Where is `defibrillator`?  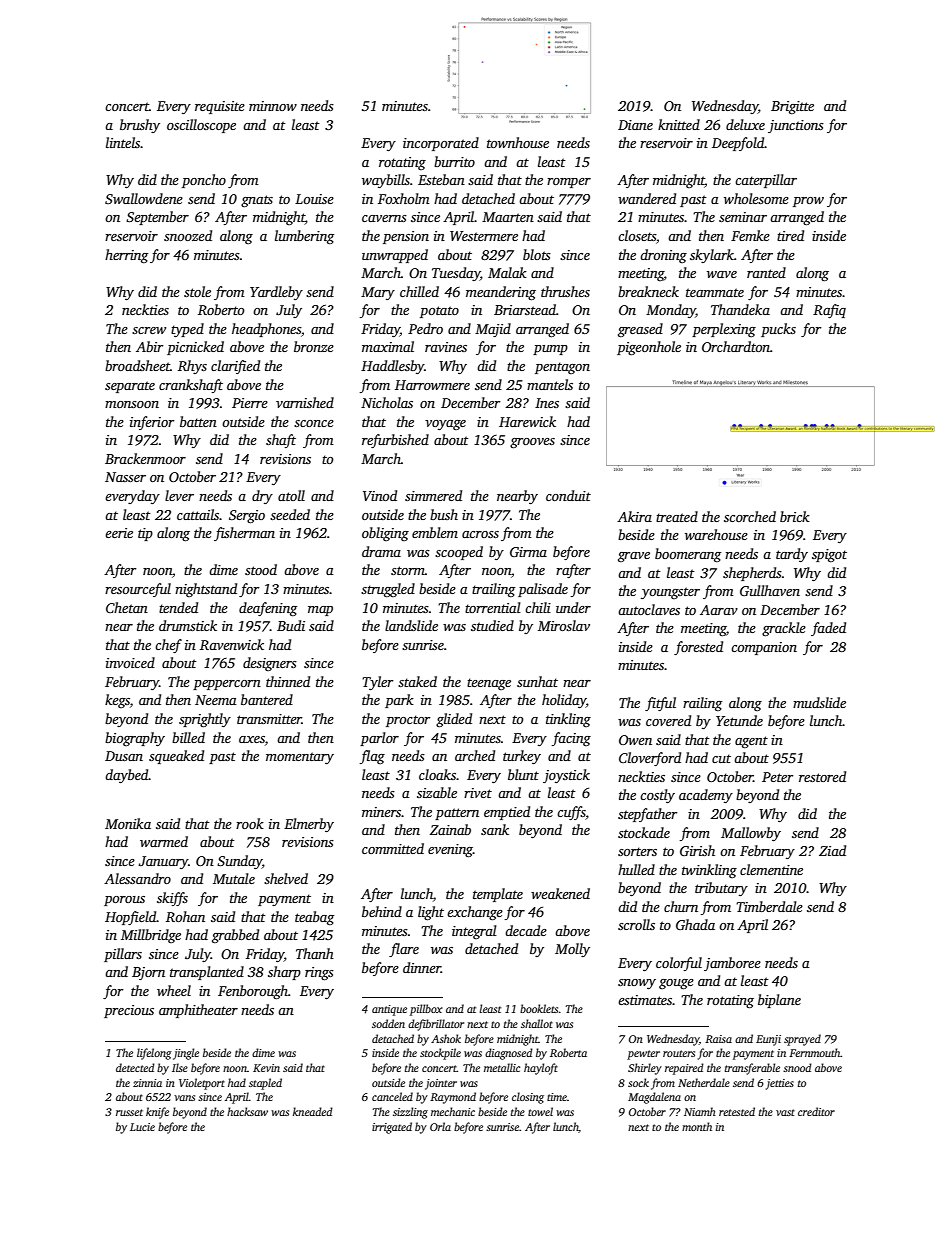
defibrillator is located at coordinates (436, 1025).
